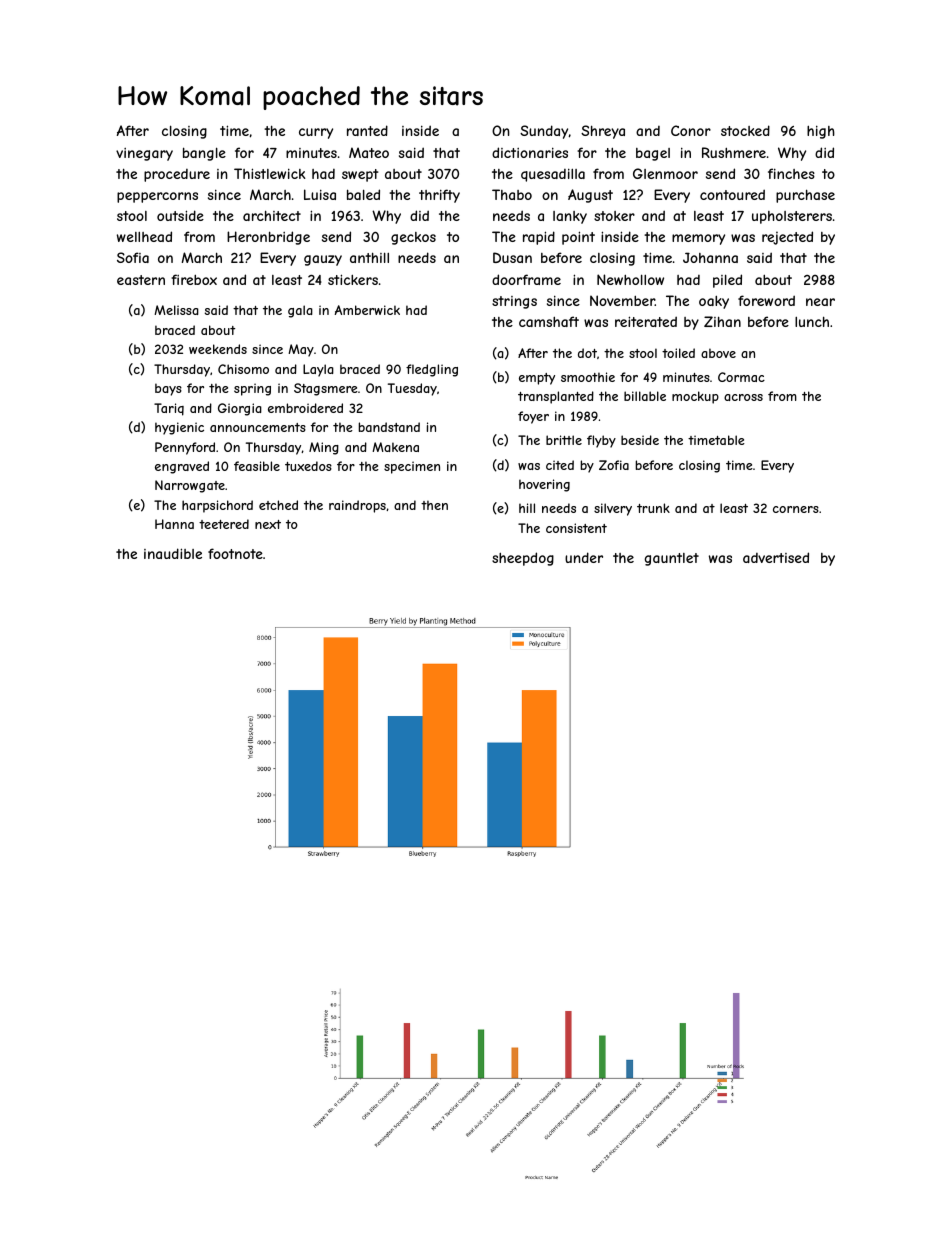 Image resolution: width=952 pixels, height=1233 pixels. What do you see at coordinates (530, 152) in the screenshot?
I see `dictionaries` at bounding box center [530, 152].
